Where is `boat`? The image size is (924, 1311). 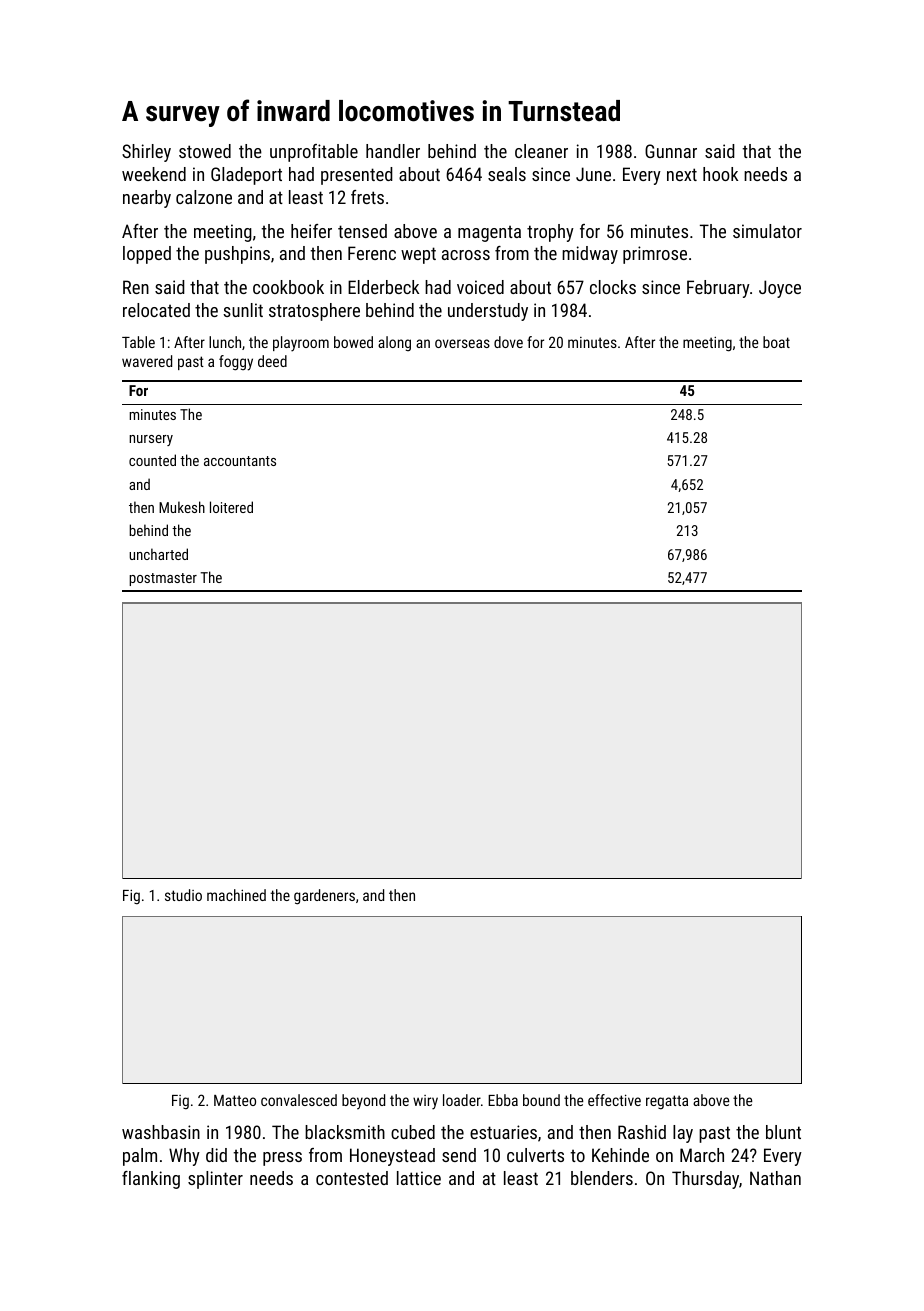 boat is located at coordinates (776, 342).
